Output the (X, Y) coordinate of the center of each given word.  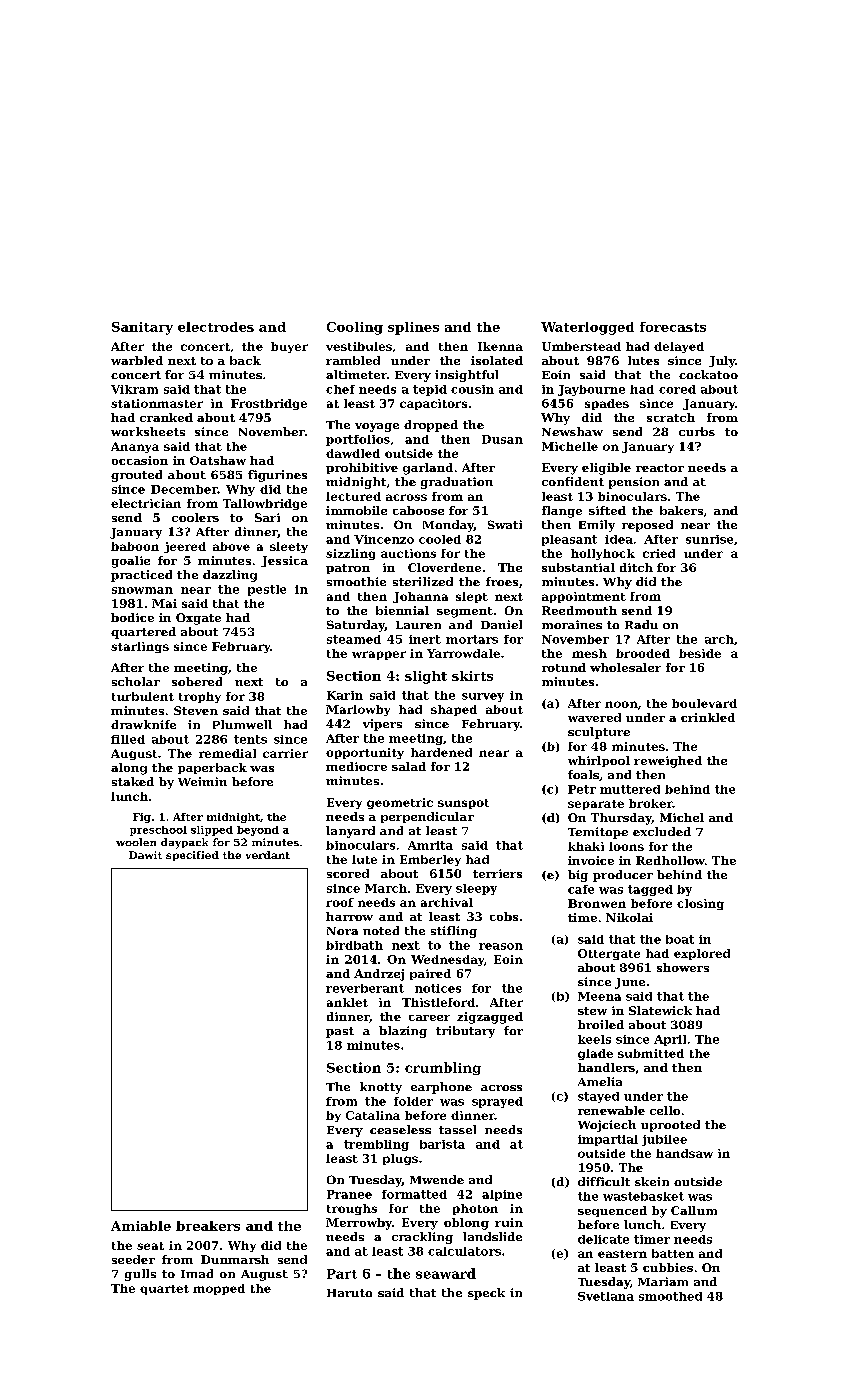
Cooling (355, 328)
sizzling (350, 554)
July (722, 362)
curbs (697, 431)
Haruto (349, 1293)
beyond (258, 831)
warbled (137, 360)
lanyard (350, 832)
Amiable (141, 1226)
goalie (131, 562)
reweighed (668, 762)
